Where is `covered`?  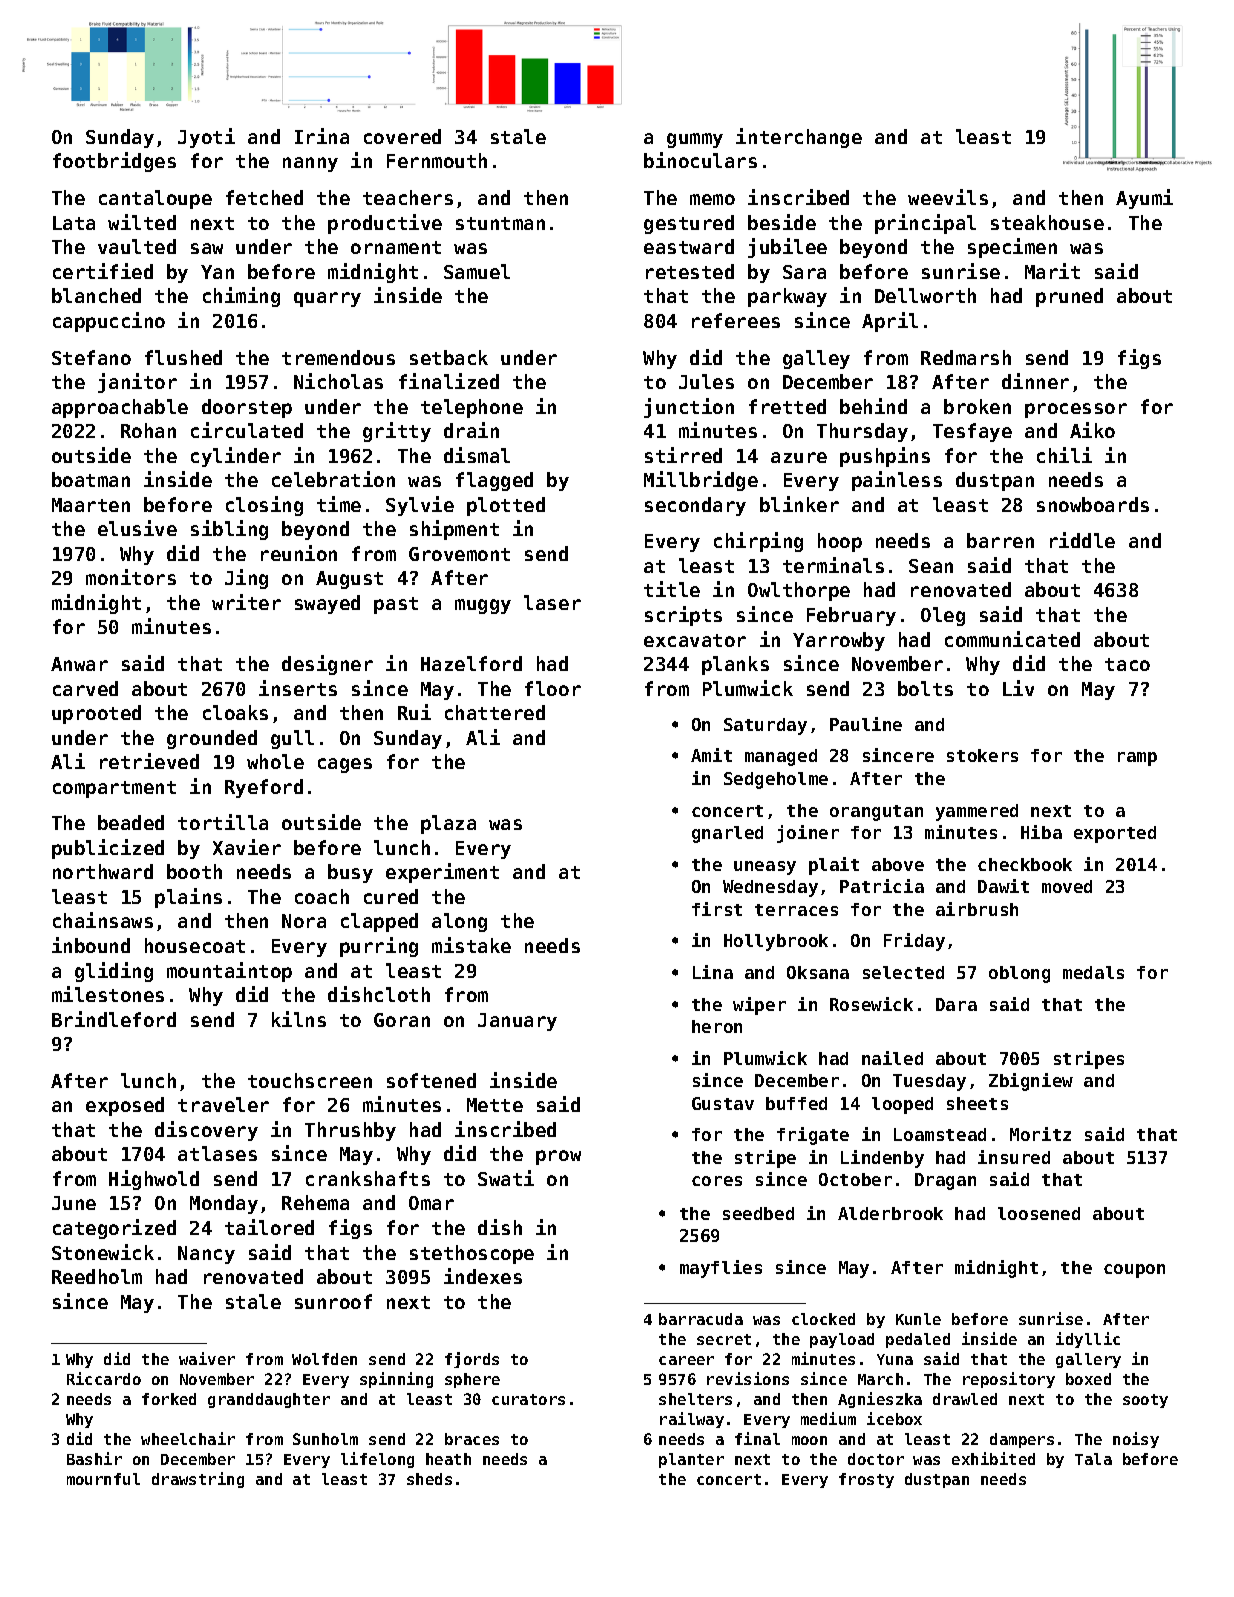 covered is located at coordinates (402, 136).
